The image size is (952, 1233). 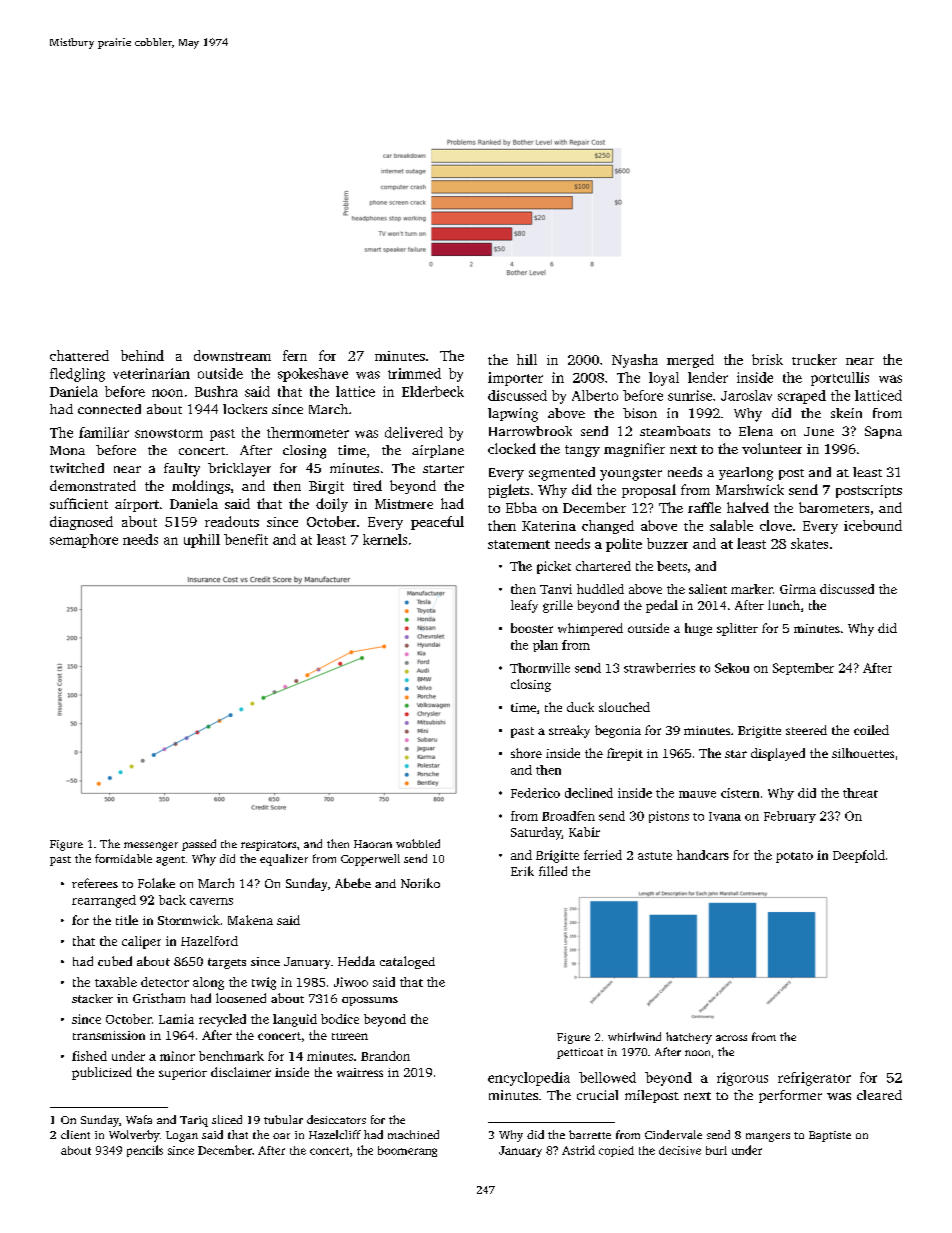 What do you see at coordinates (859, 856) in the document?
I see `Deepfold` at bounding box center [859, 856].
